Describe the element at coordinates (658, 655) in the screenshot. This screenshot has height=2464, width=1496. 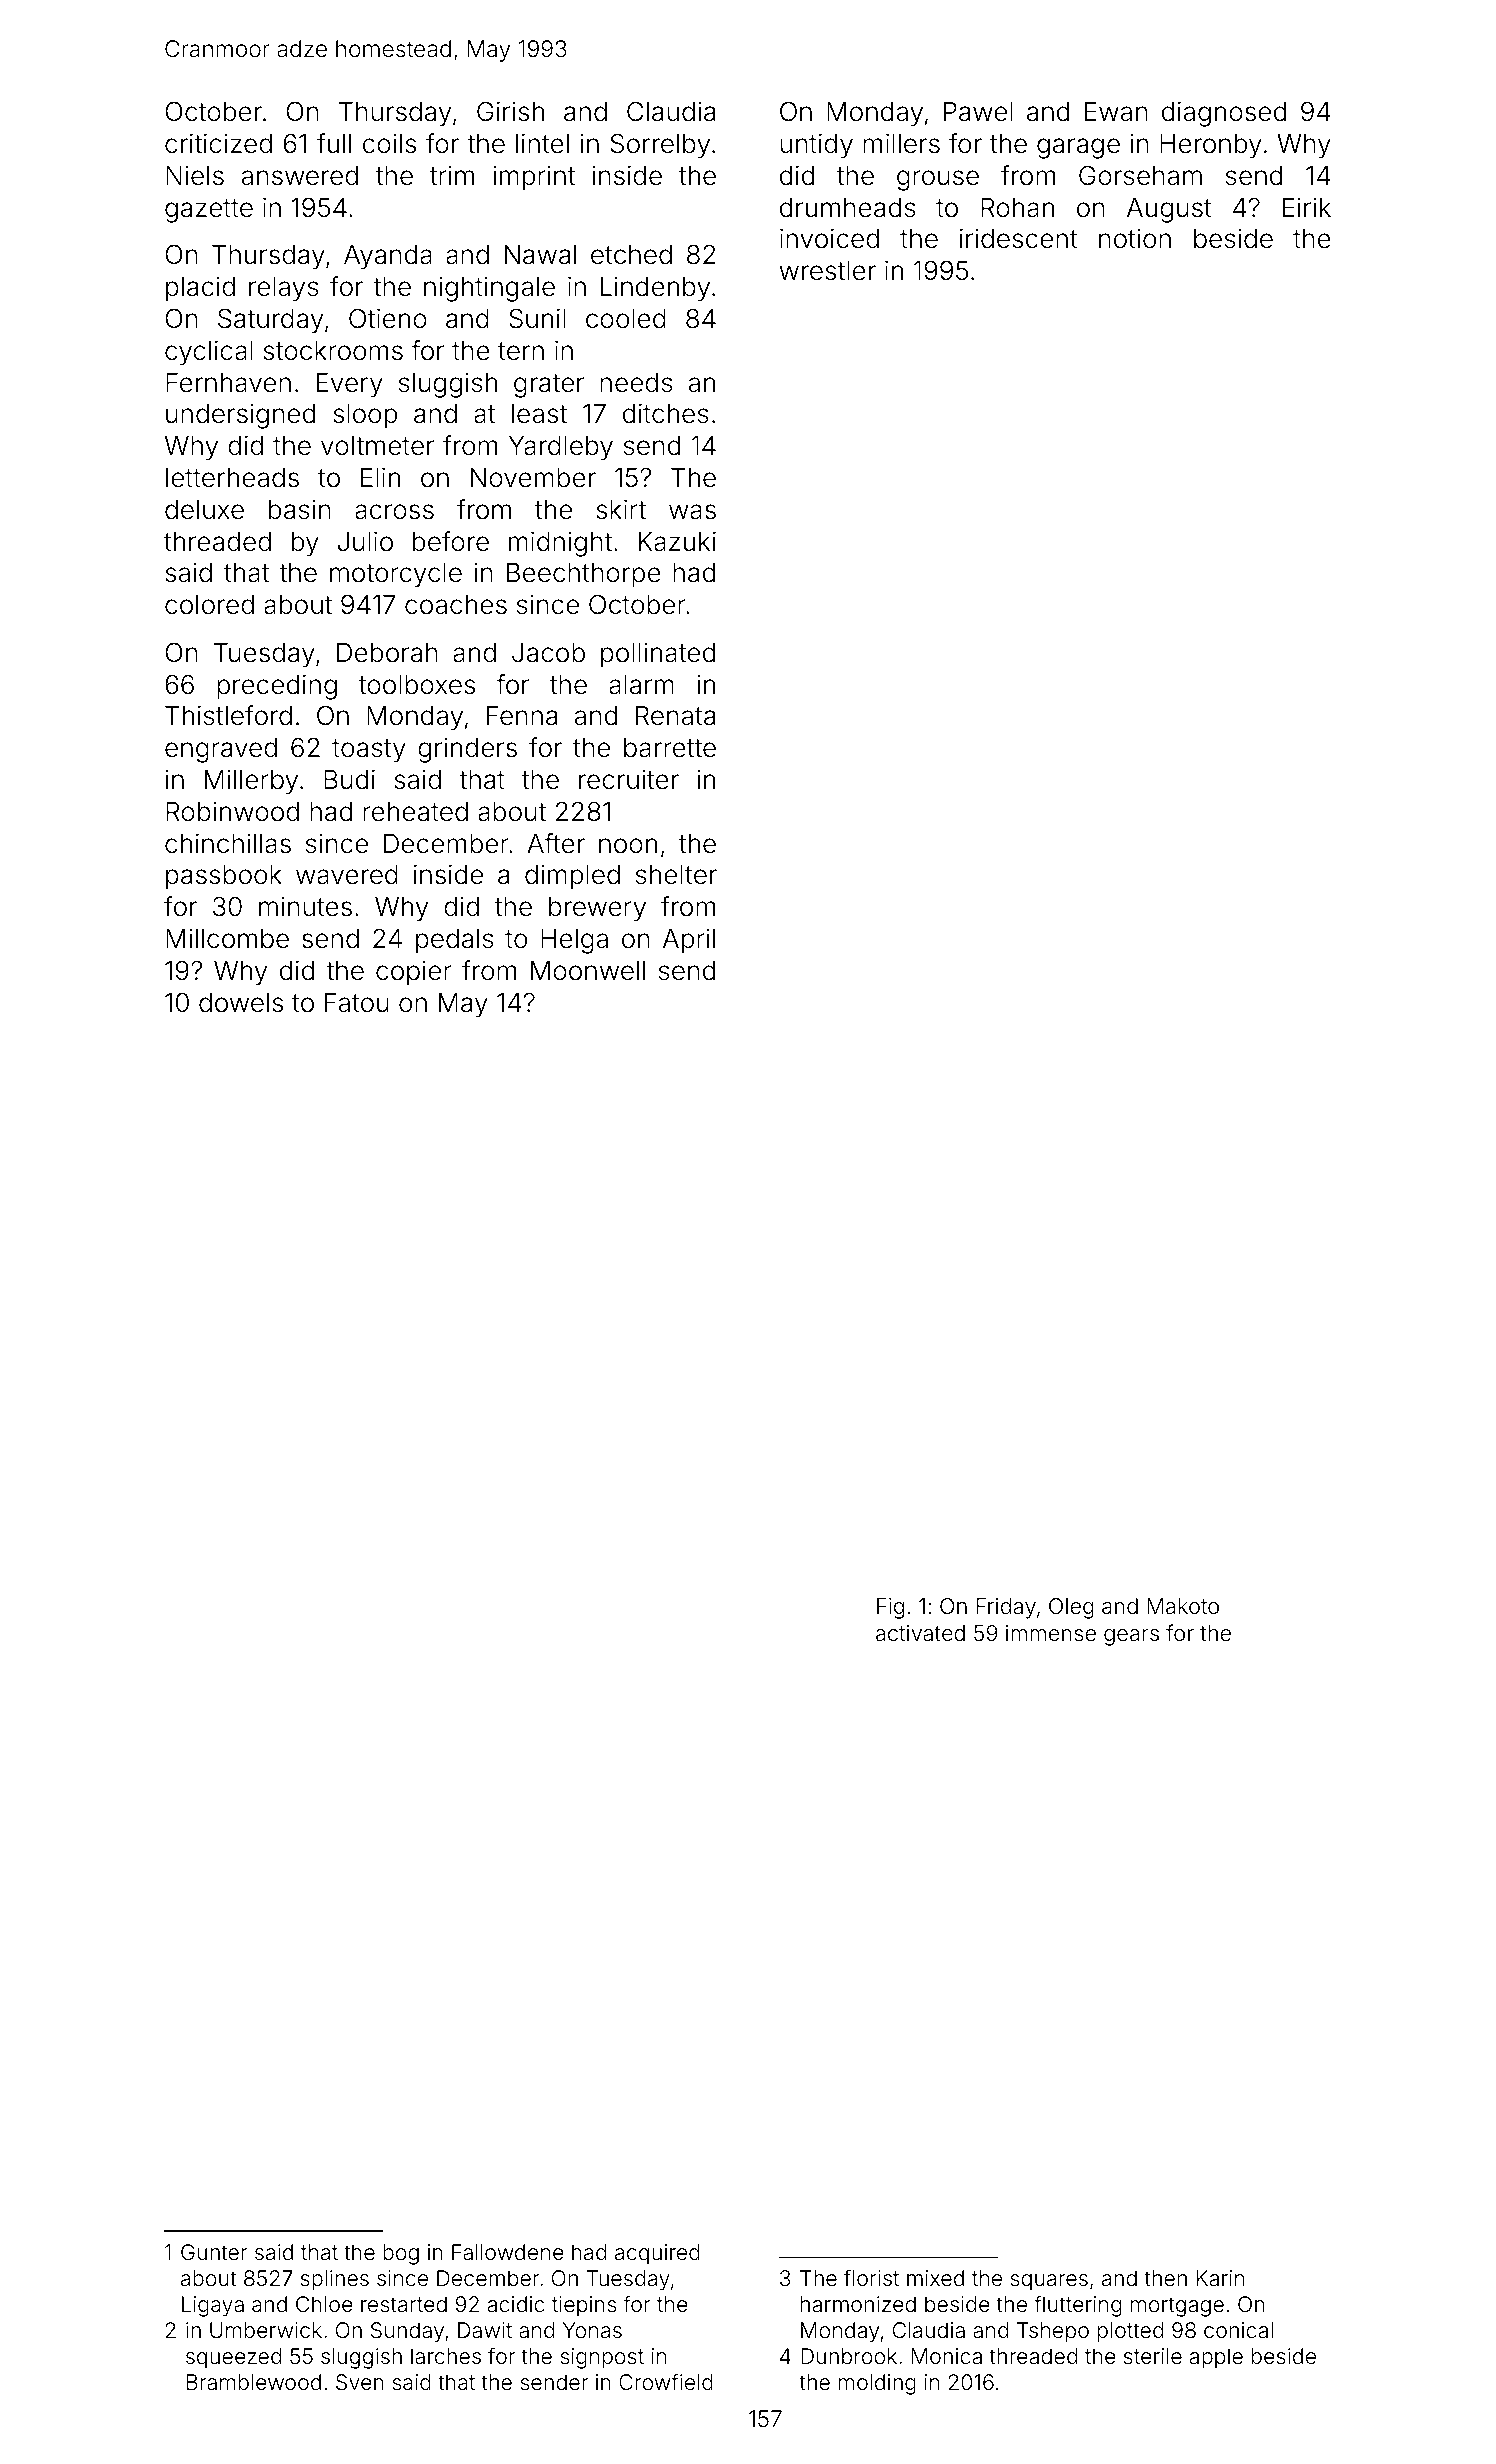
I see `pollinated` at that location.
